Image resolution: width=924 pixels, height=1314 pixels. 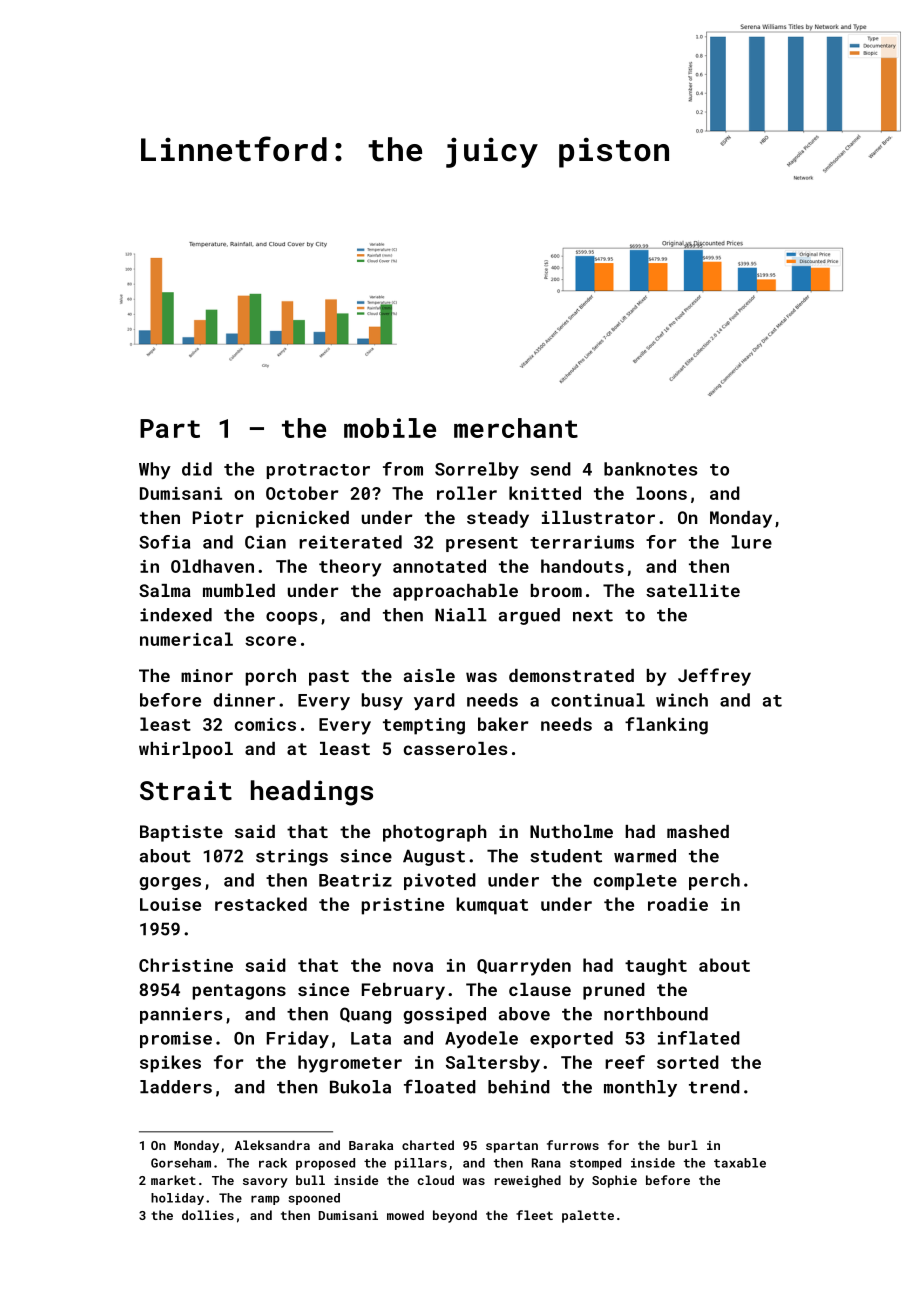 What do you see at coordinates (197, 469) in the image?
I see `did` at bounding box center [197, 469].
